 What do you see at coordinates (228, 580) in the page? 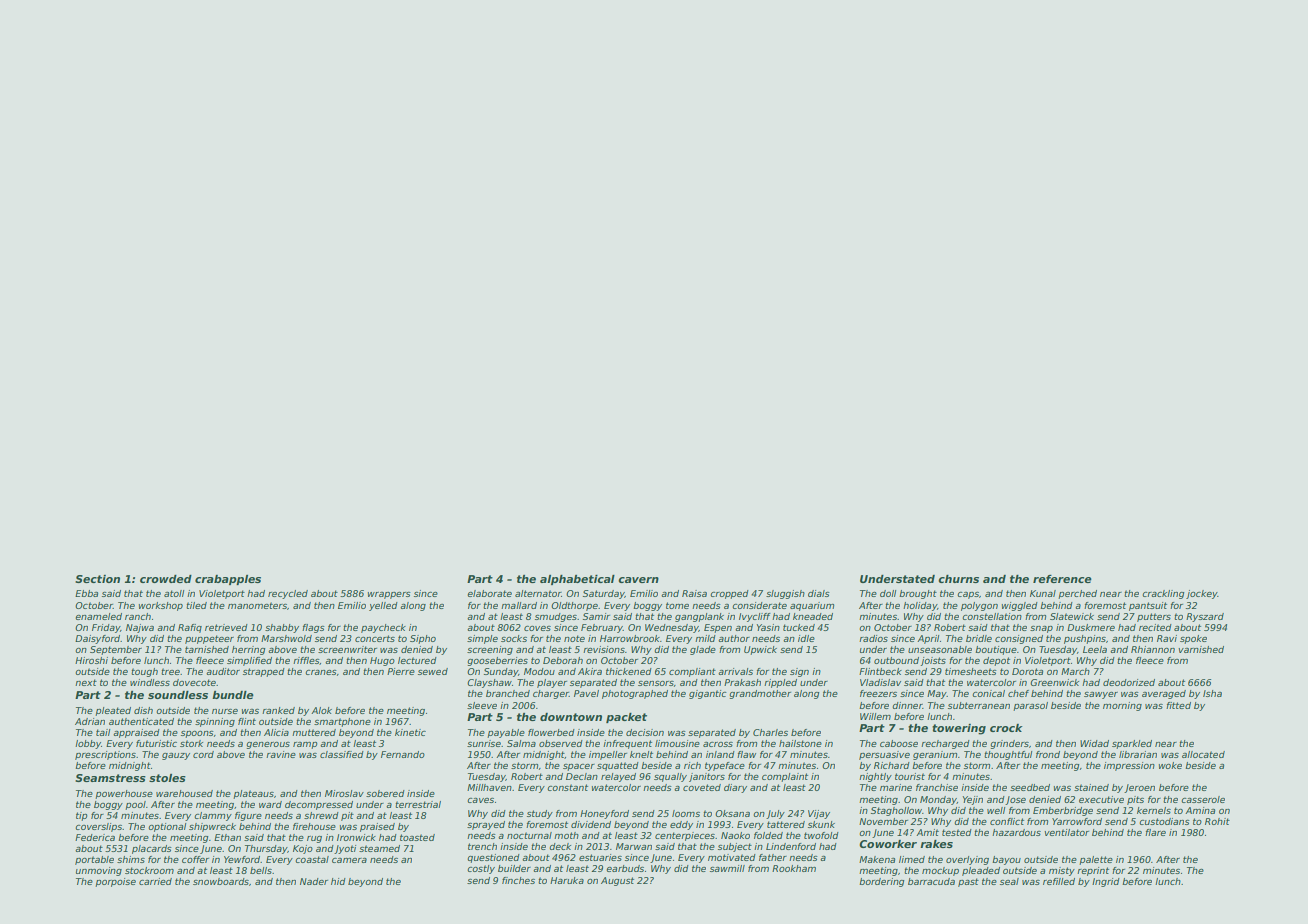
I see `crabapples` at bounding box center [228, 580].
